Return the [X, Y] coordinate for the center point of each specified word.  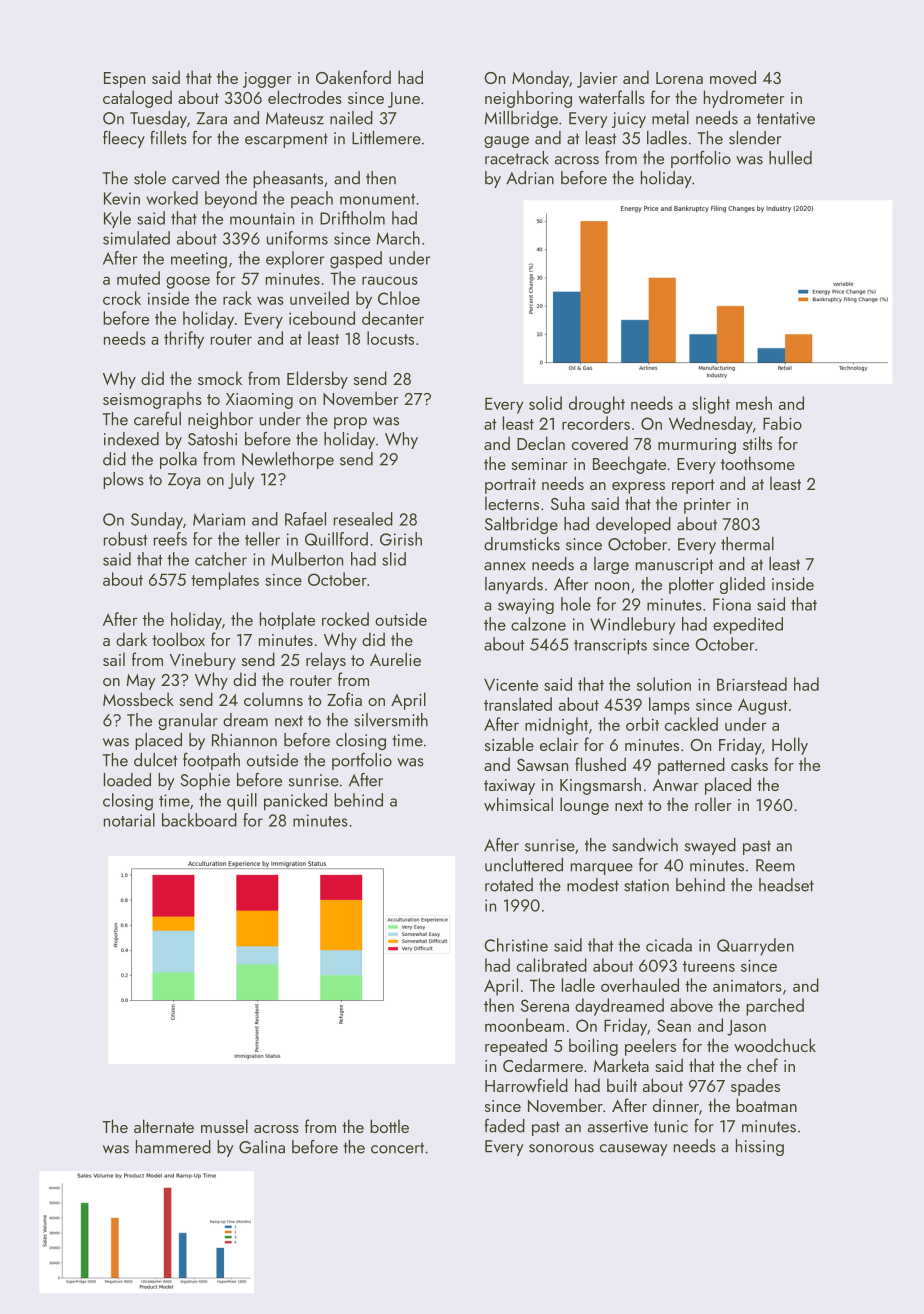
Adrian [530, 178]
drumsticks [522, 544]
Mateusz [295, 118]
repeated [516, 1047]
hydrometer [744, 99]
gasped [356, 260]
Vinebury [203, 661]
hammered [173, 1147]
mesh [754, 403]
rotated [509, 885]
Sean [674, 1025]
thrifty [184, 340]
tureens [709, 966]
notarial [129, 820]
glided [742, 585]
